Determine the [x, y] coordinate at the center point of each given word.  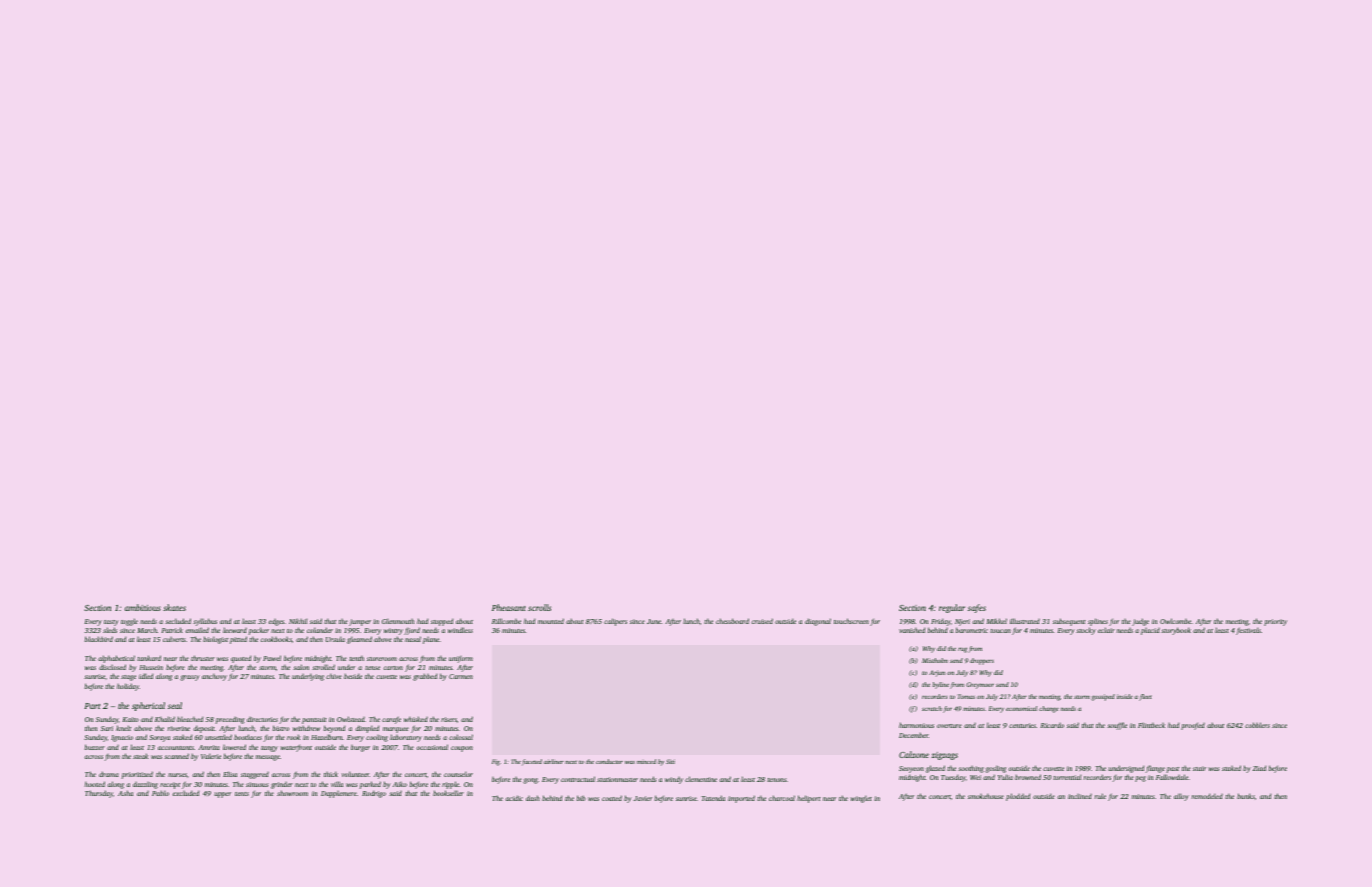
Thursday [99, 794]
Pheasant [509, 607]
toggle [129, 622]
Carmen [461, 676]
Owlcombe [1176, 621]
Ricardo [1052, 725]
